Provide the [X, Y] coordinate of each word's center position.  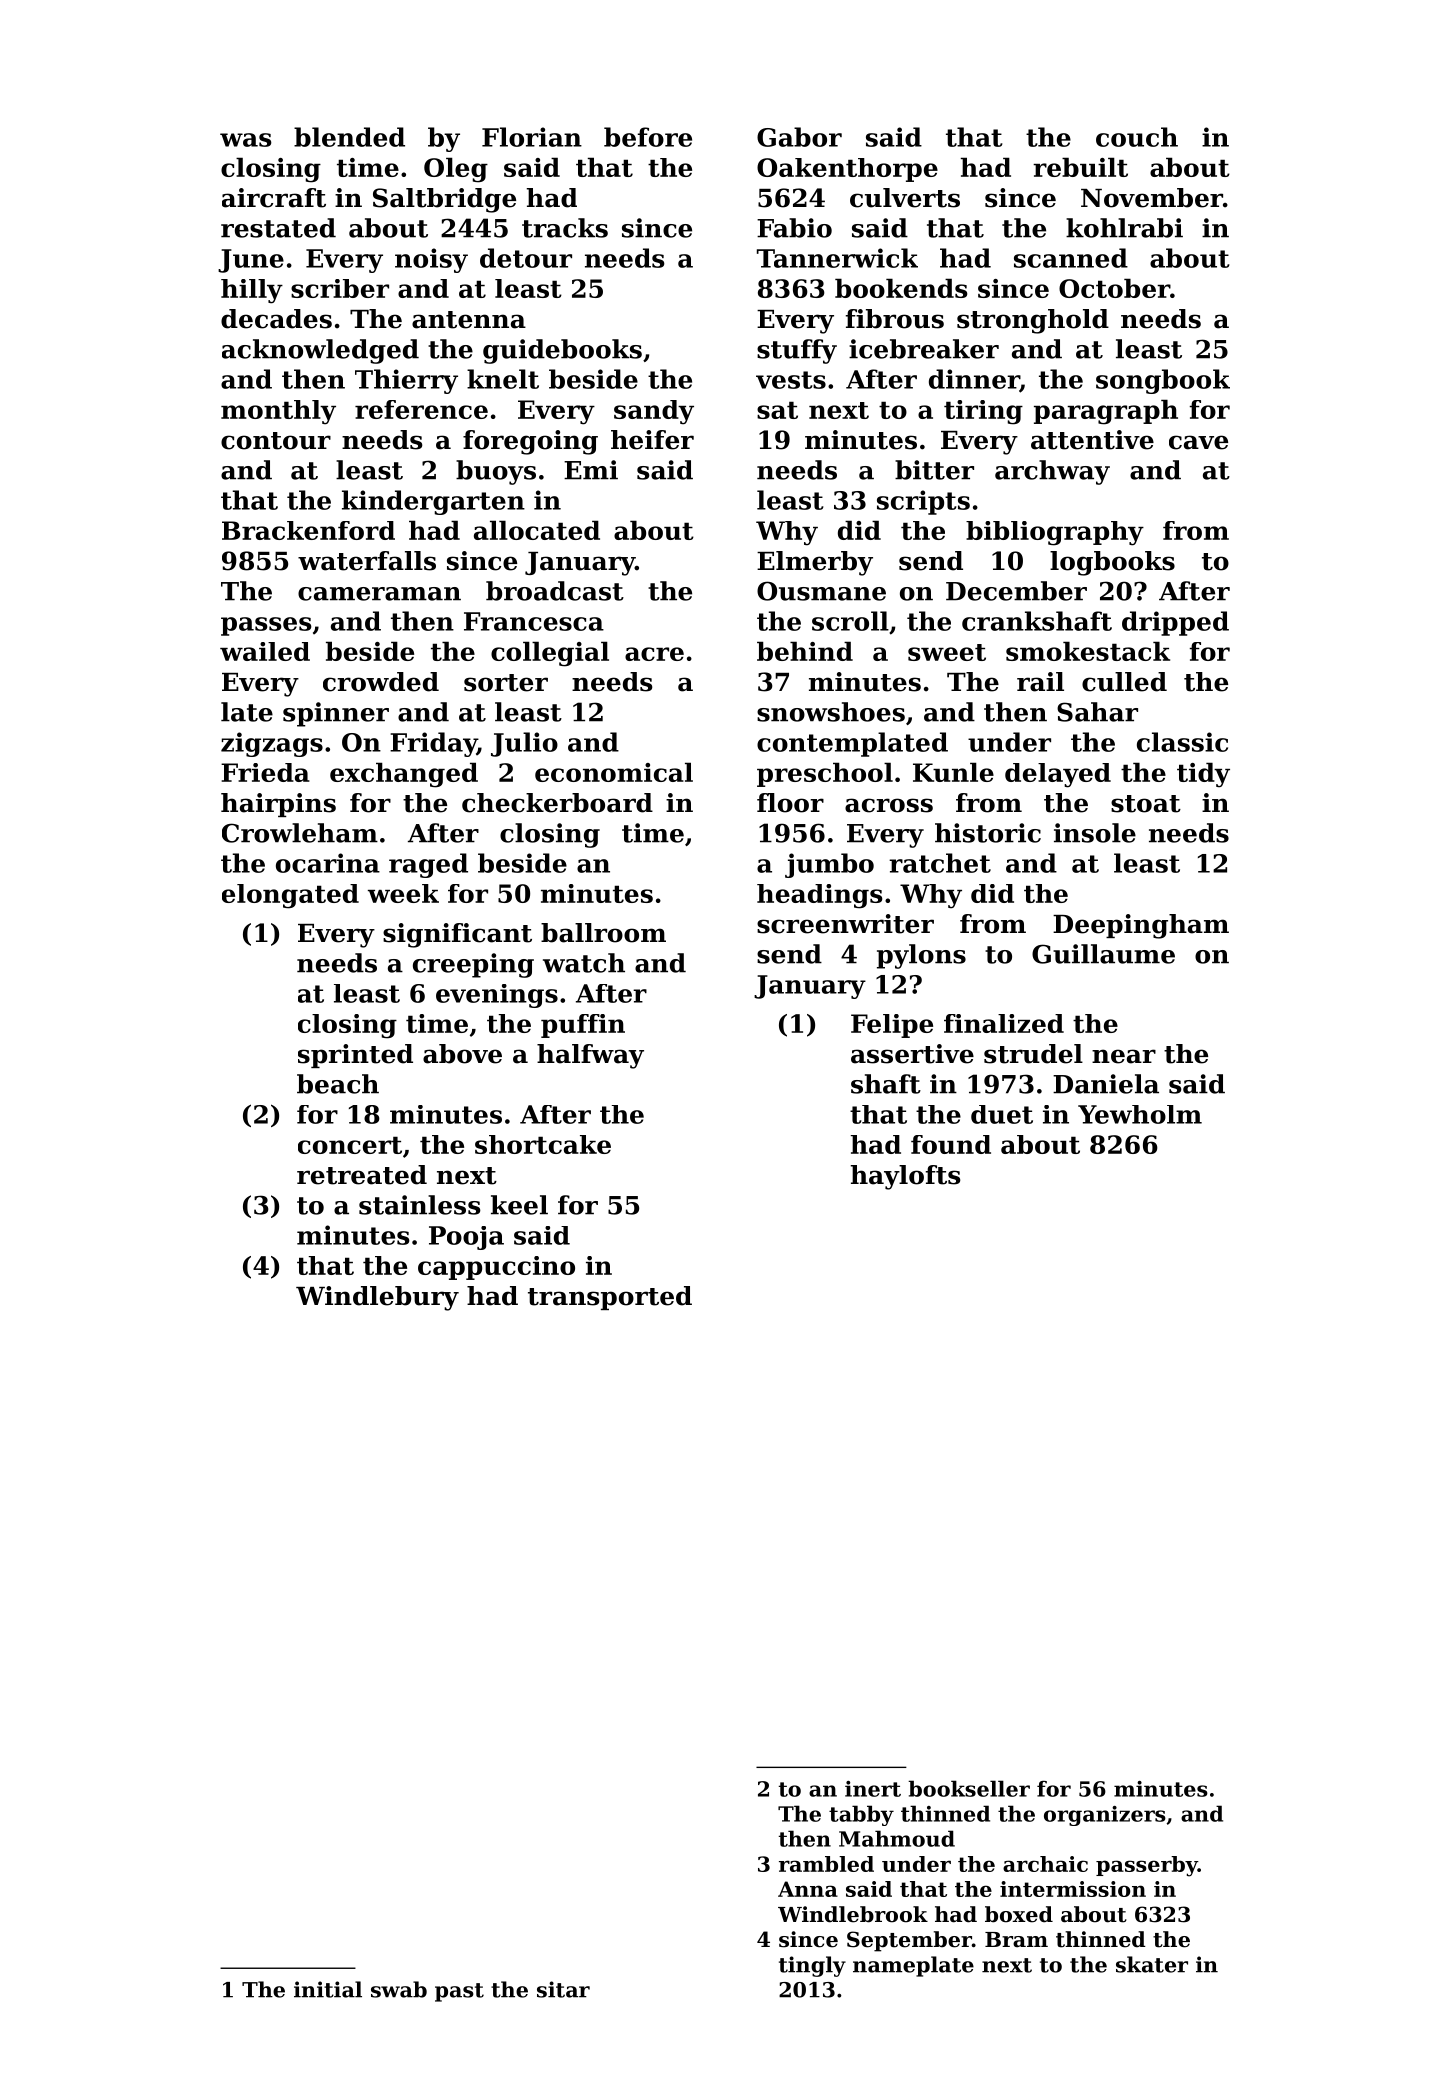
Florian [532, 137]
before [648, 137]
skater [1152, 1964]
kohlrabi [1124, 228]
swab [399, 1989]
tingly [812, 1966]
